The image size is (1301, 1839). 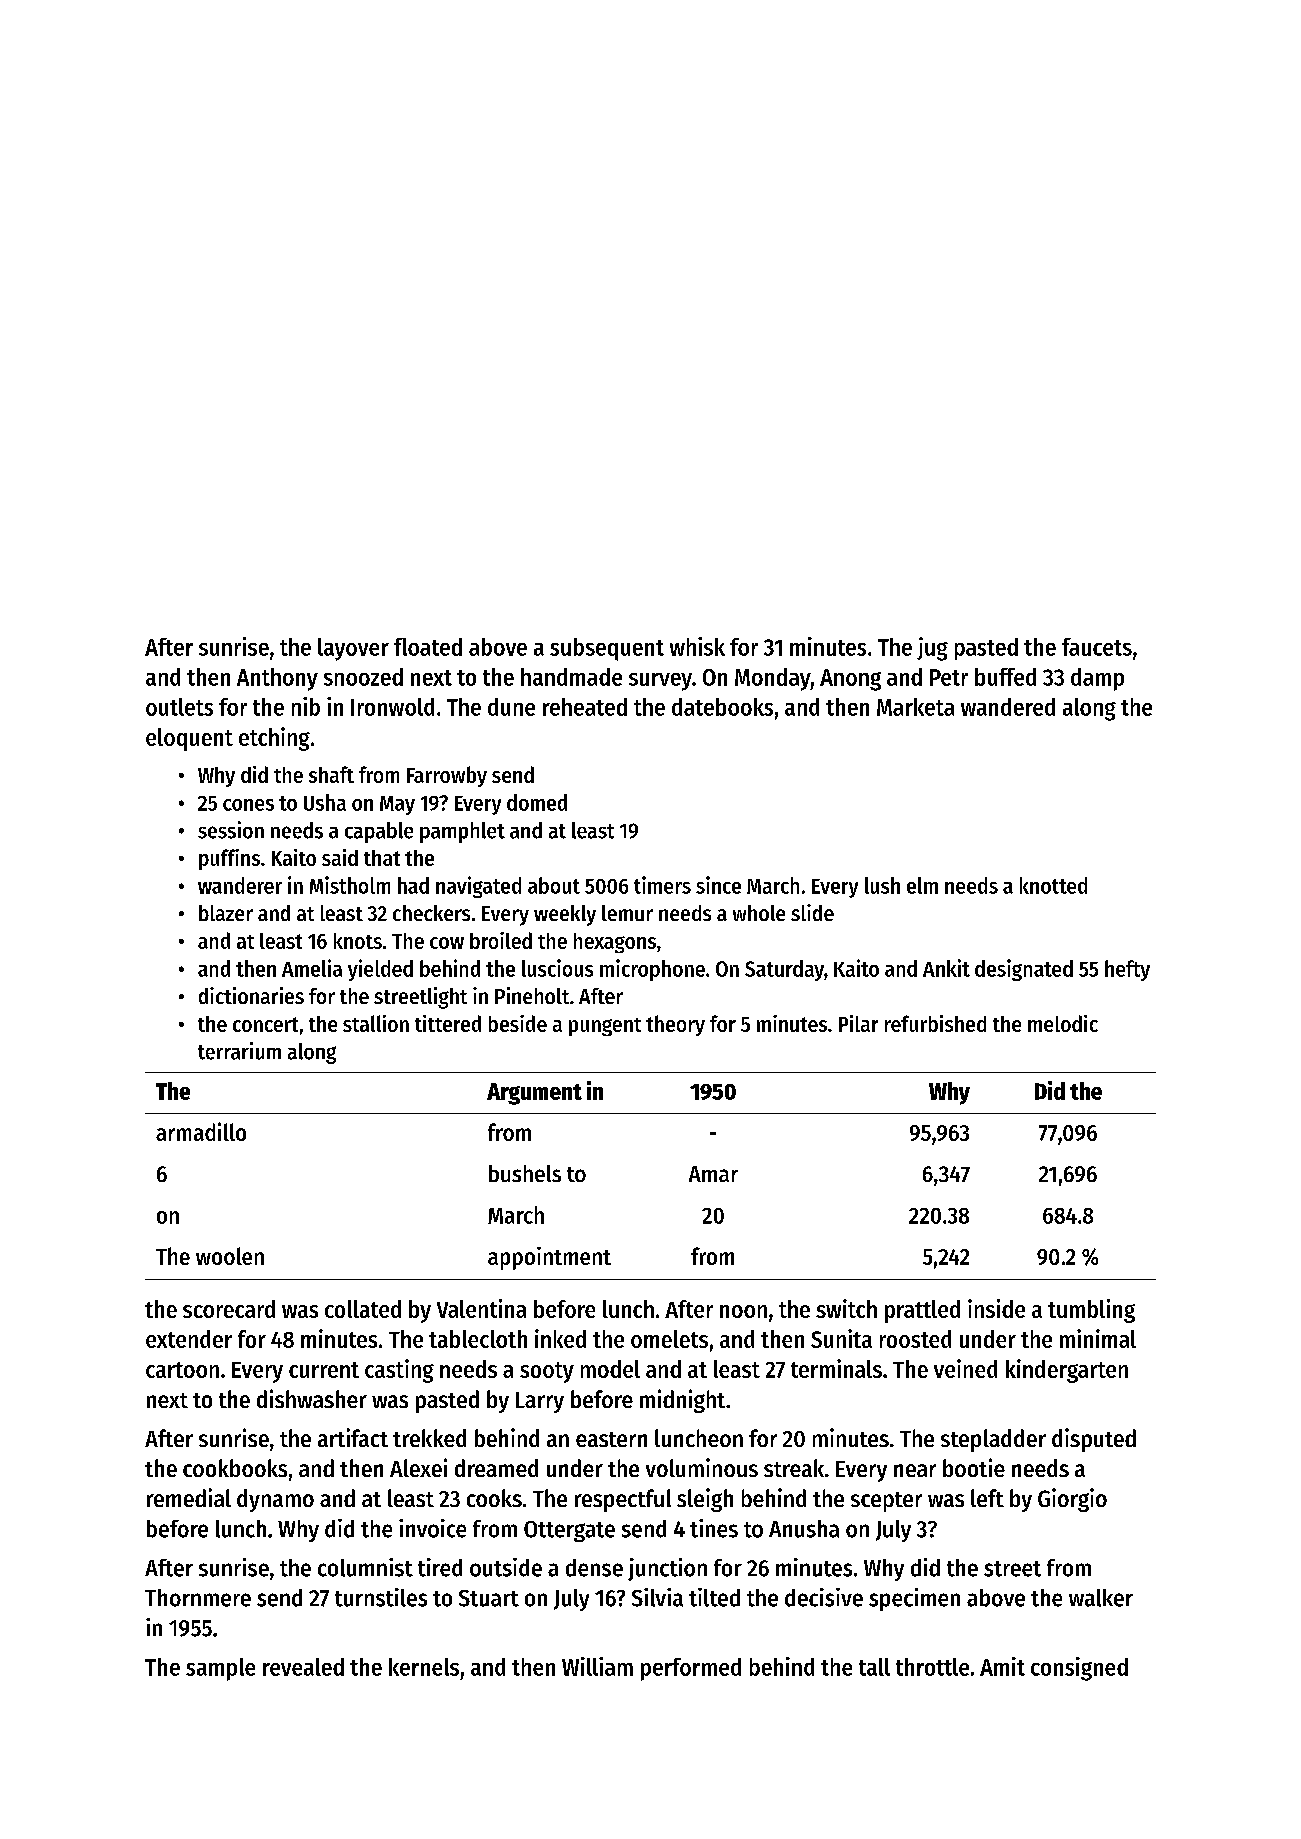 What do you see at coordinates (1053, 885) in the screenshot?
I see `knotted` at bounding box center [1053, 885].
